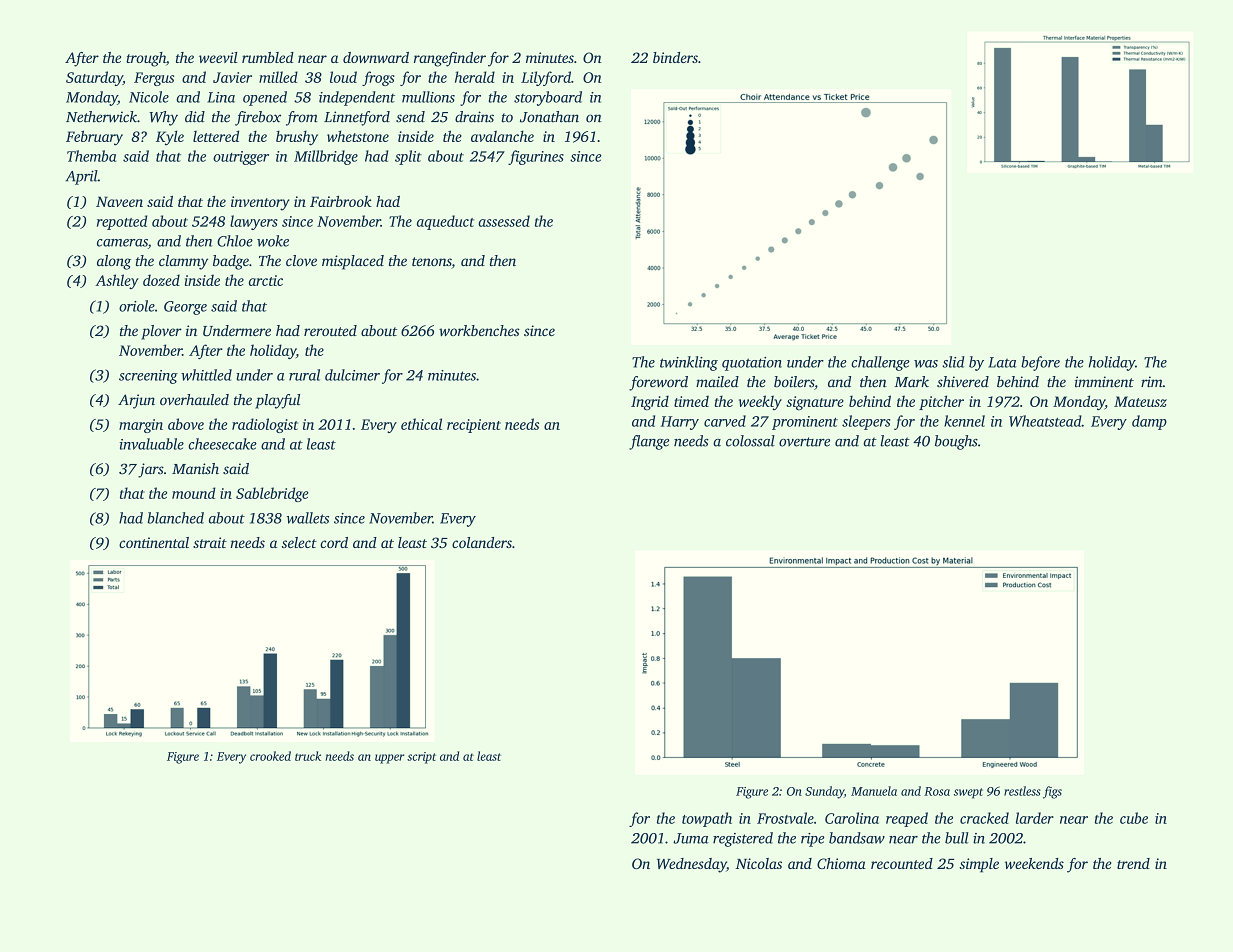 Image resolution: width=1233 pixels, height=952 pixels. What do you see at coordinates (272, 494) in the image?
I see `Sablebridge` at bounding box center [272, 494].
